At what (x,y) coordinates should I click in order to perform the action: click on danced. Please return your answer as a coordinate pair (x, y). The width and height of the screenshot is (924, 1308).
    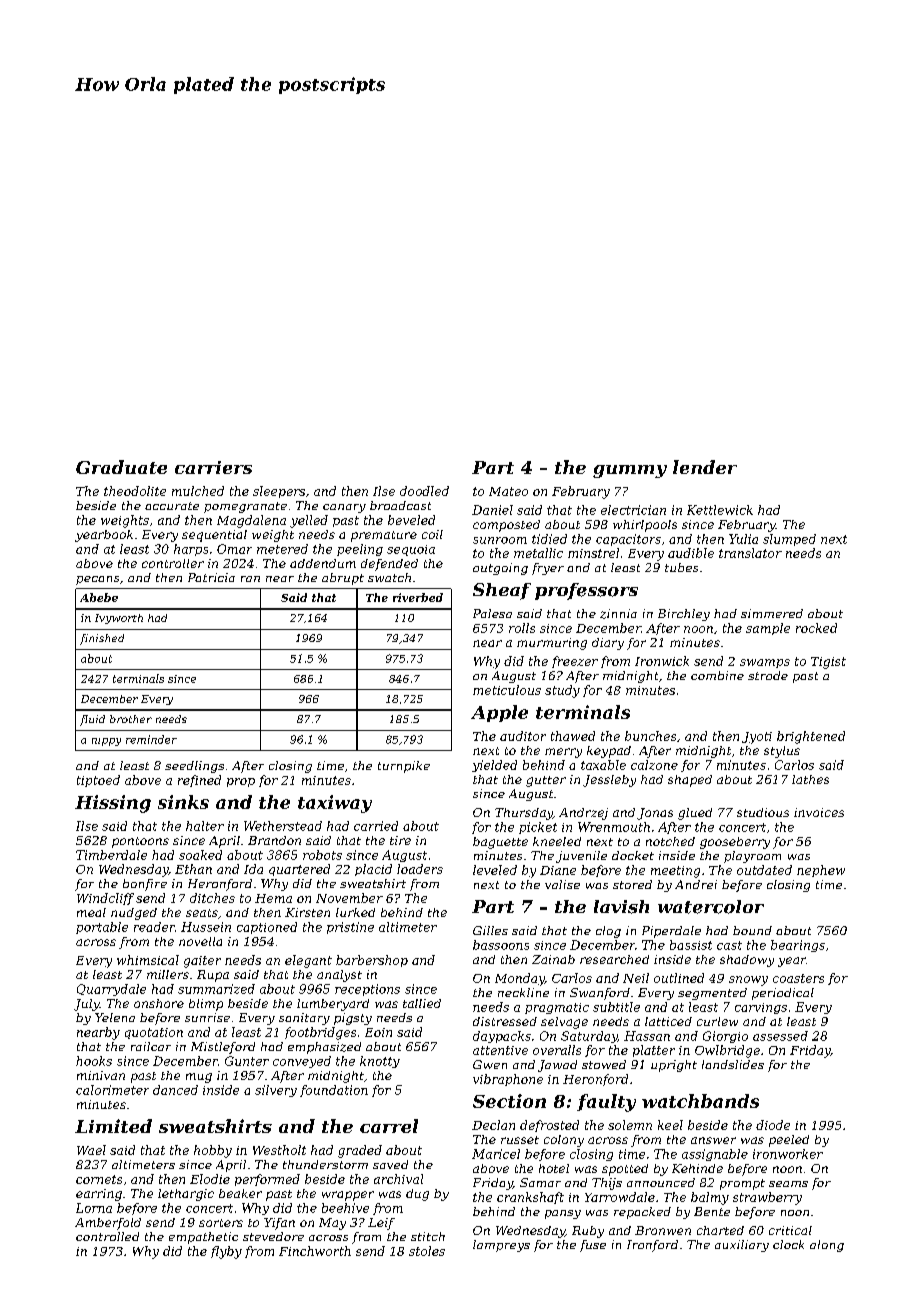
    Looking at the image, I should click on (175, 1090).
